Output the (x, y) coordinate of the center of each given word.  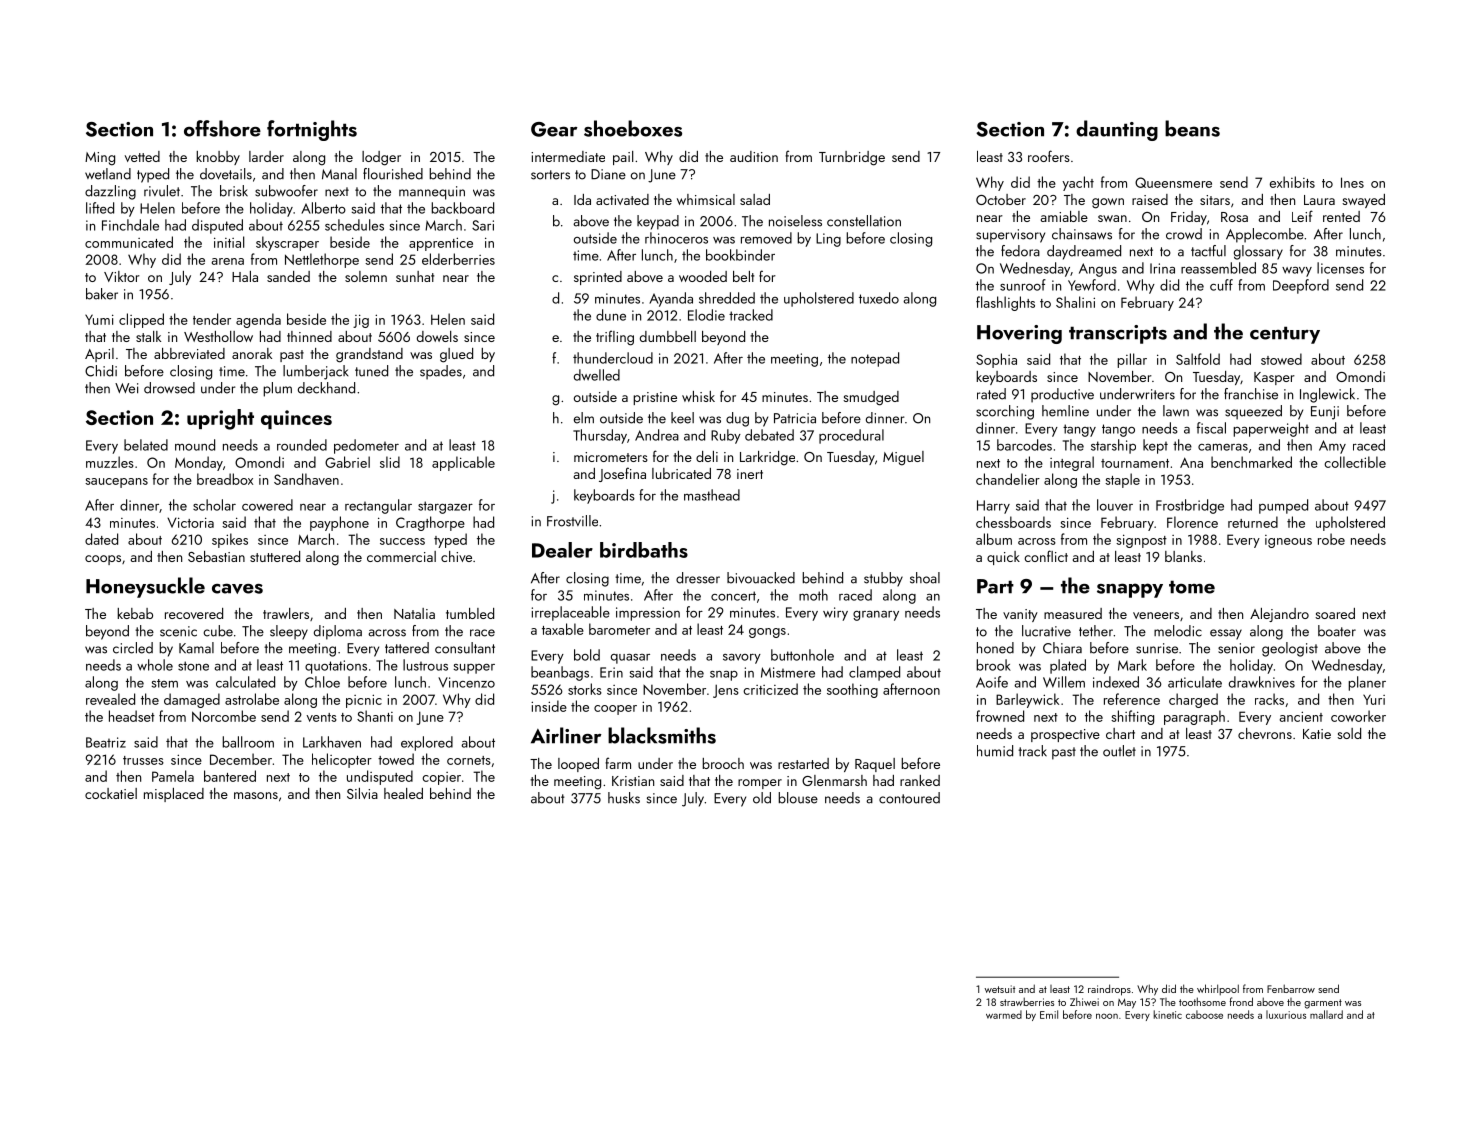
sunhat (415, 276)
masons (256, 795)
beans (1192, 128)
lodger (381, 158)
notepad (875, 359)
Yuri (1374, 699)
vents (321, 717)
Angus (1098, 270)
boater (1337, 631)
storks (585, 689)
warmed (1004, 1014)
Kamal (196, 648)
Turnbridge (852, 158)
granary (876, 616)
